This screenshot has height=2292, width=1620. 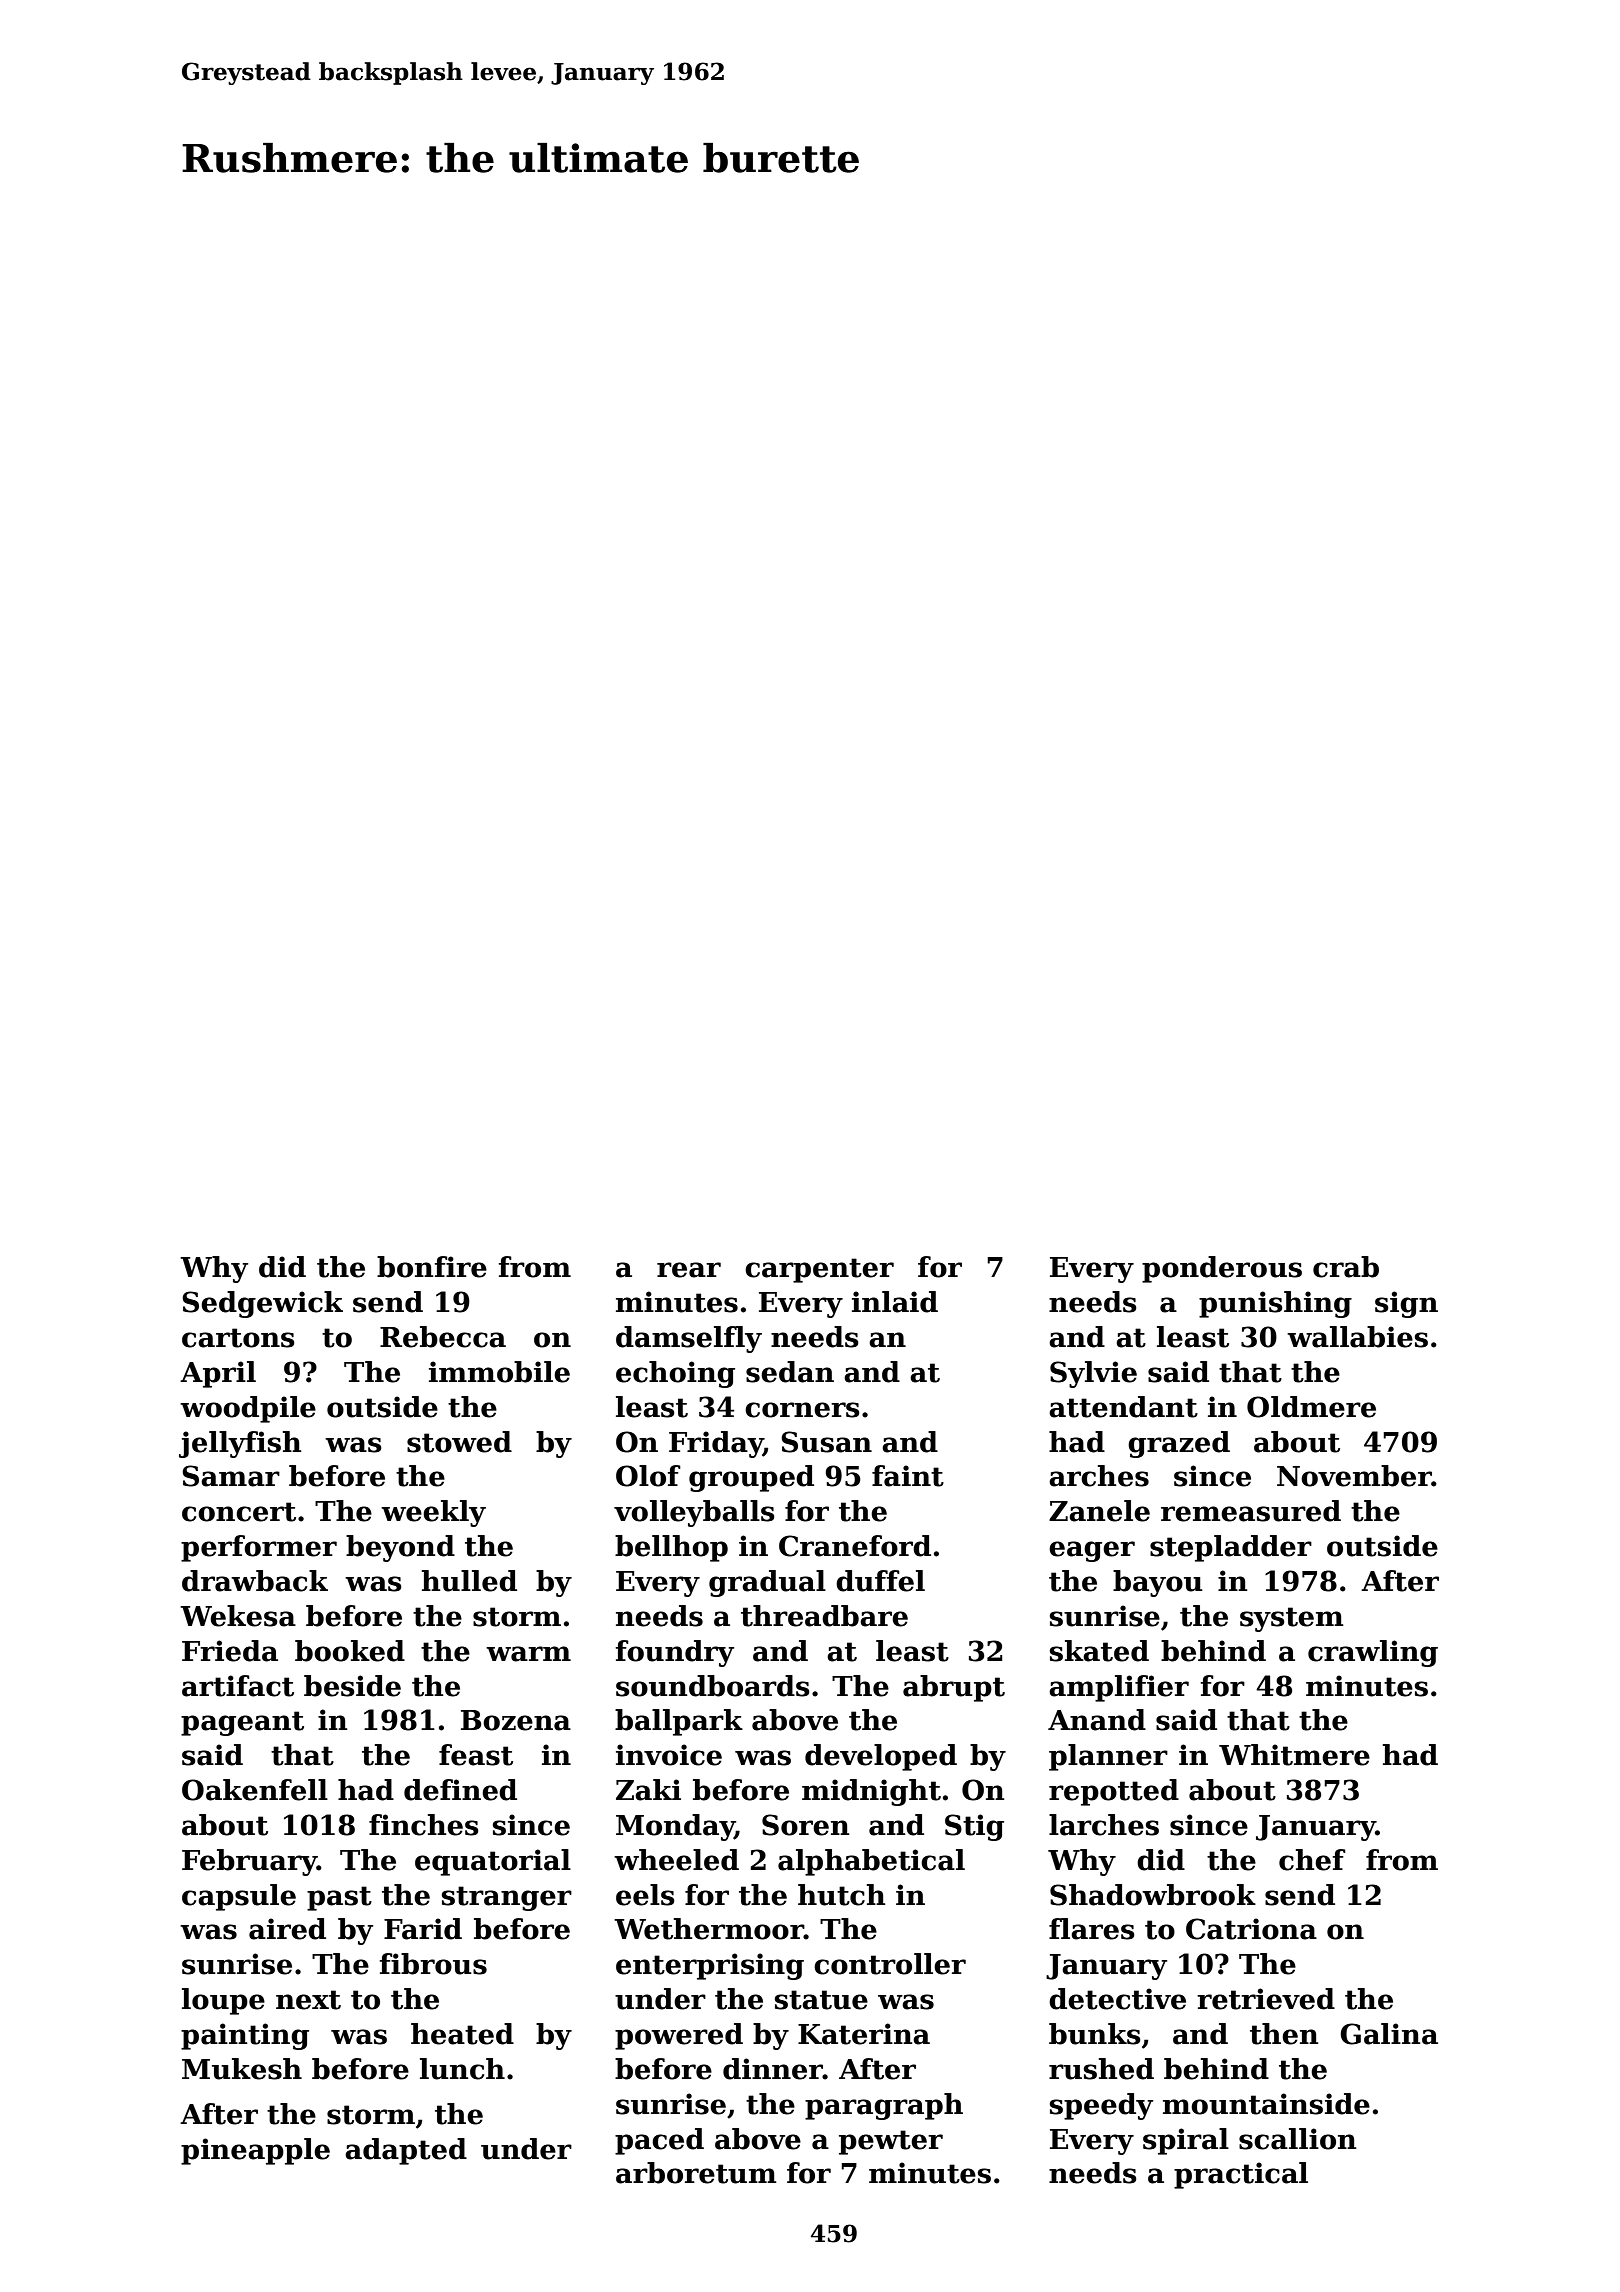 What do you see at coordinates (459, 1442) in the screenshot?
I see `stowed` at bounding box center [459, 1442].
